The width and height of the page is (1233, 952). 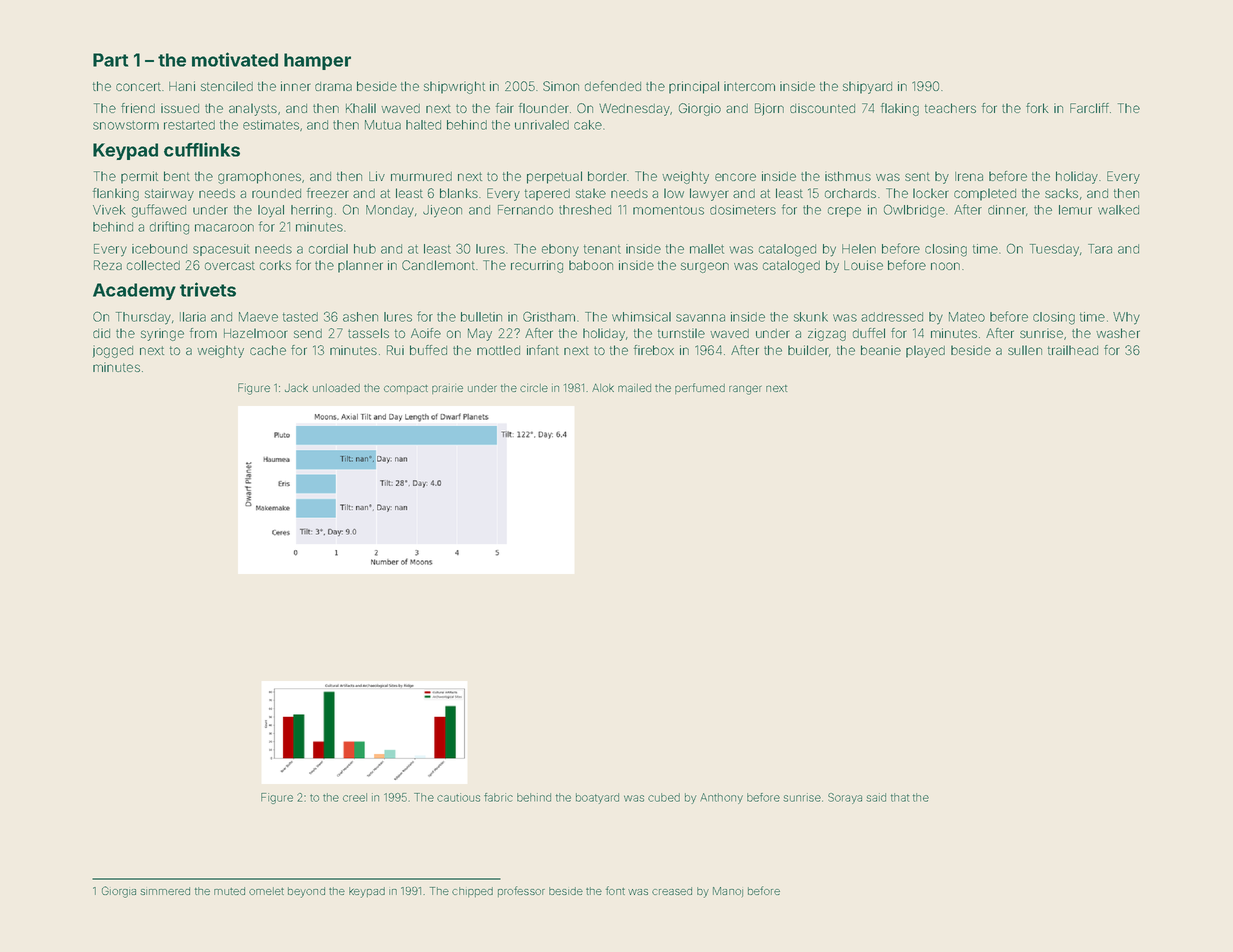 I want to click on Tara, so click(x=1100, y=249).
